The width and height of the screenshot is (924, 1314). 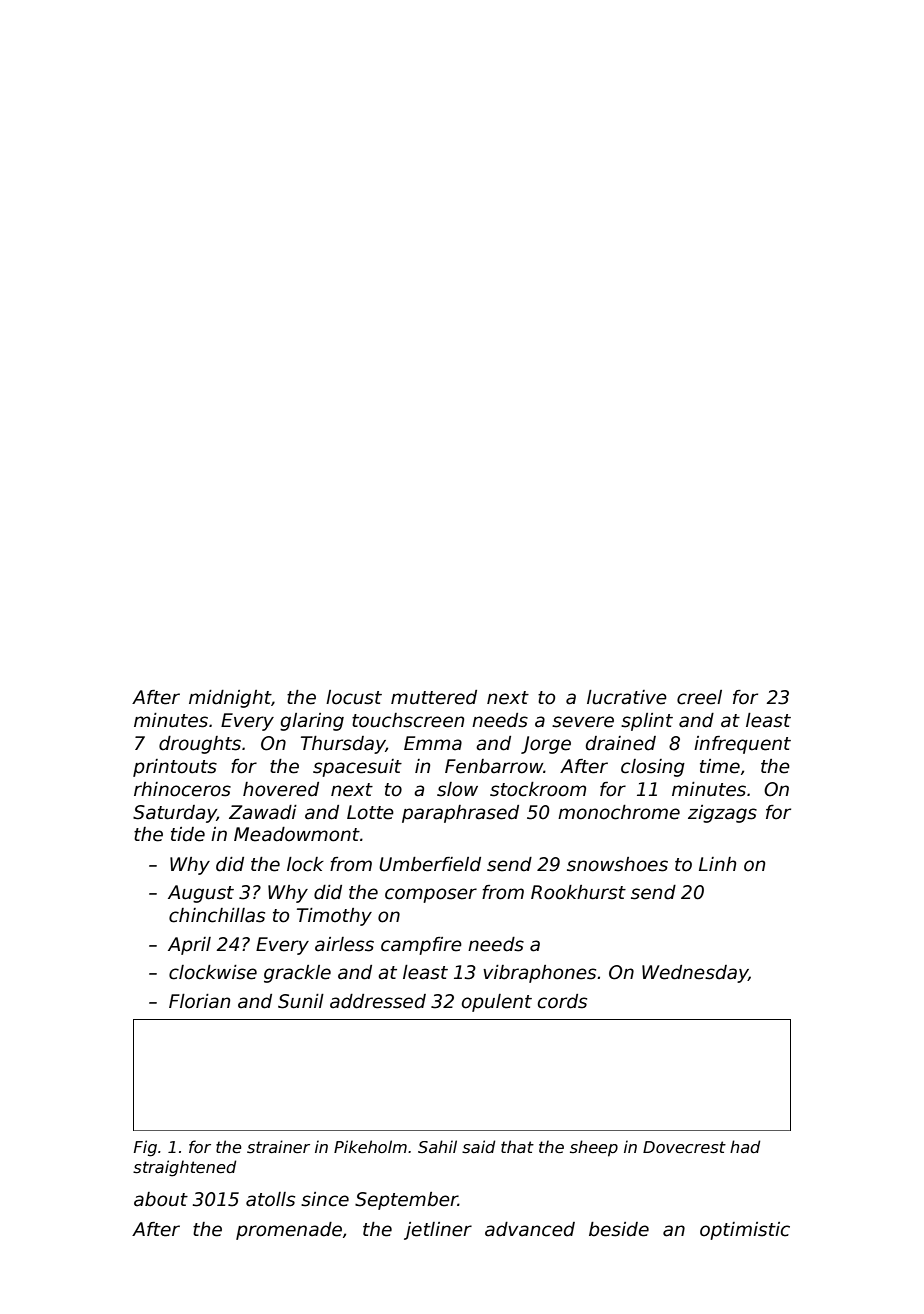 I want to click on optimistic, so click(x=745, y=1231).
